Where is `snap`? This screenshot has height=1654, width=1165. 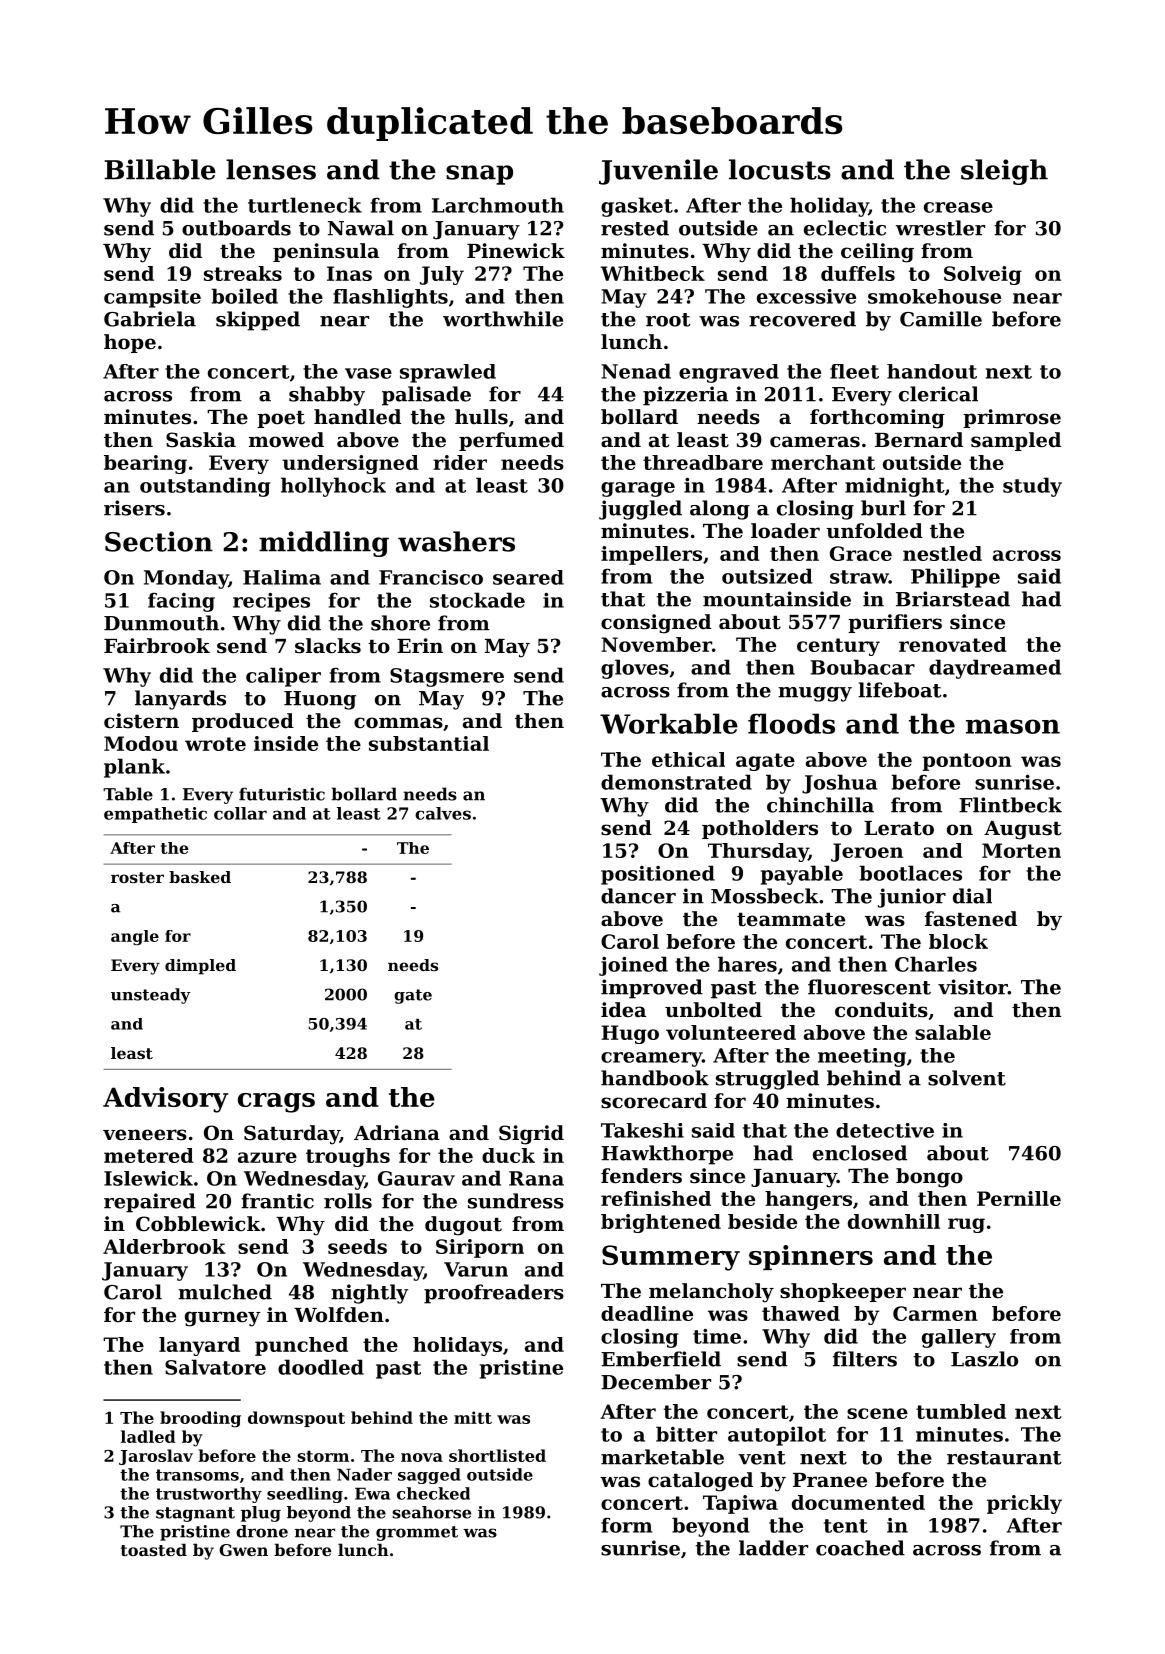 snap is located at coordinates (479, 175).
